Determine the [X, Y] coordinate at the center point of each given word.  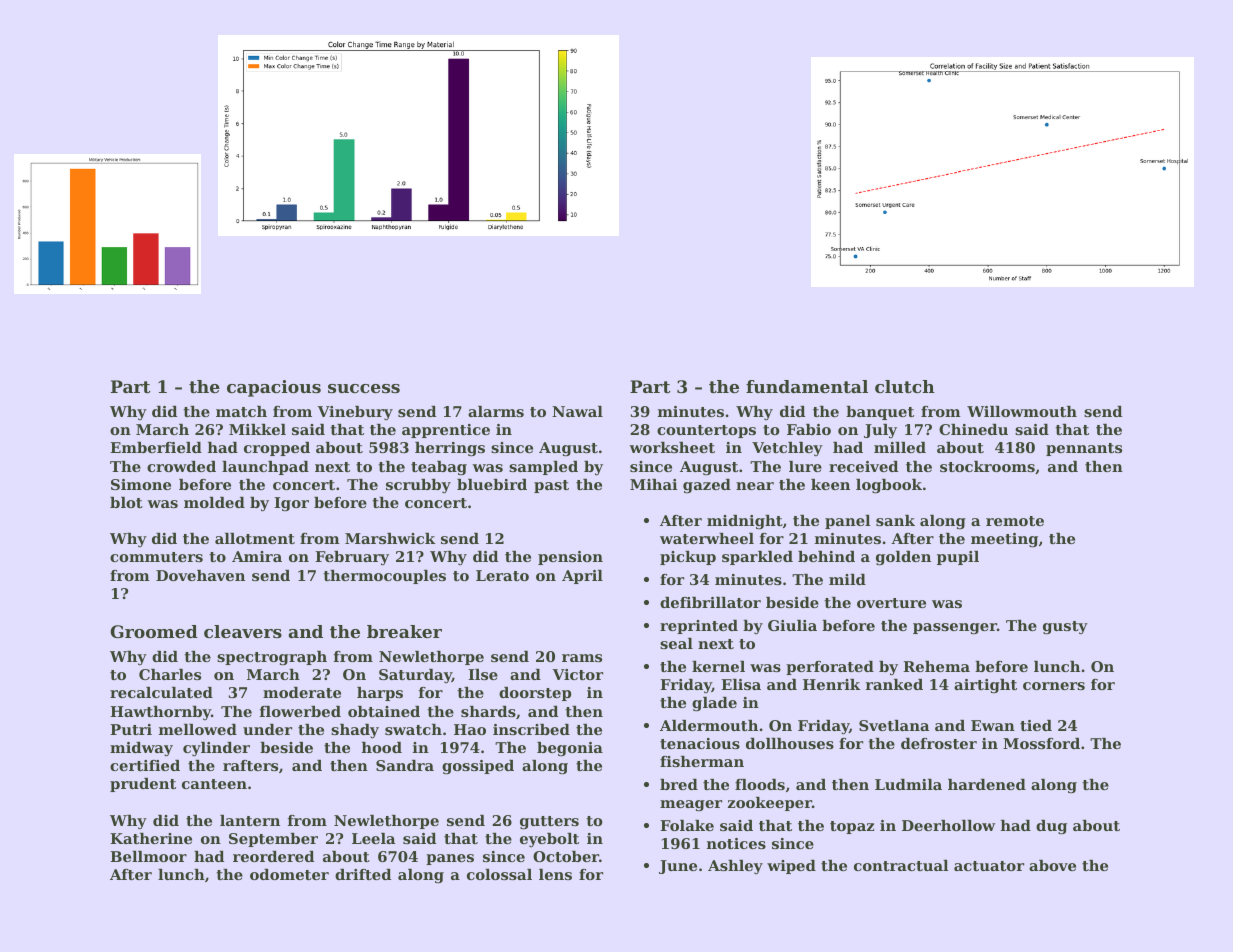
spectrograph [272, 658]
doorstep [535, 694]
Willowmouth [1022, 411]
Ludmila [908, 784]
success [364, 388]
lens [555, 874]
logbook [889, 486]
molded [214, 502]
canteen [214, 784]
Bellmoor [148, 856]
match [241, 411]
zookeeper [770, 804]
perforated [830, 668]
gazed [707, 486]
